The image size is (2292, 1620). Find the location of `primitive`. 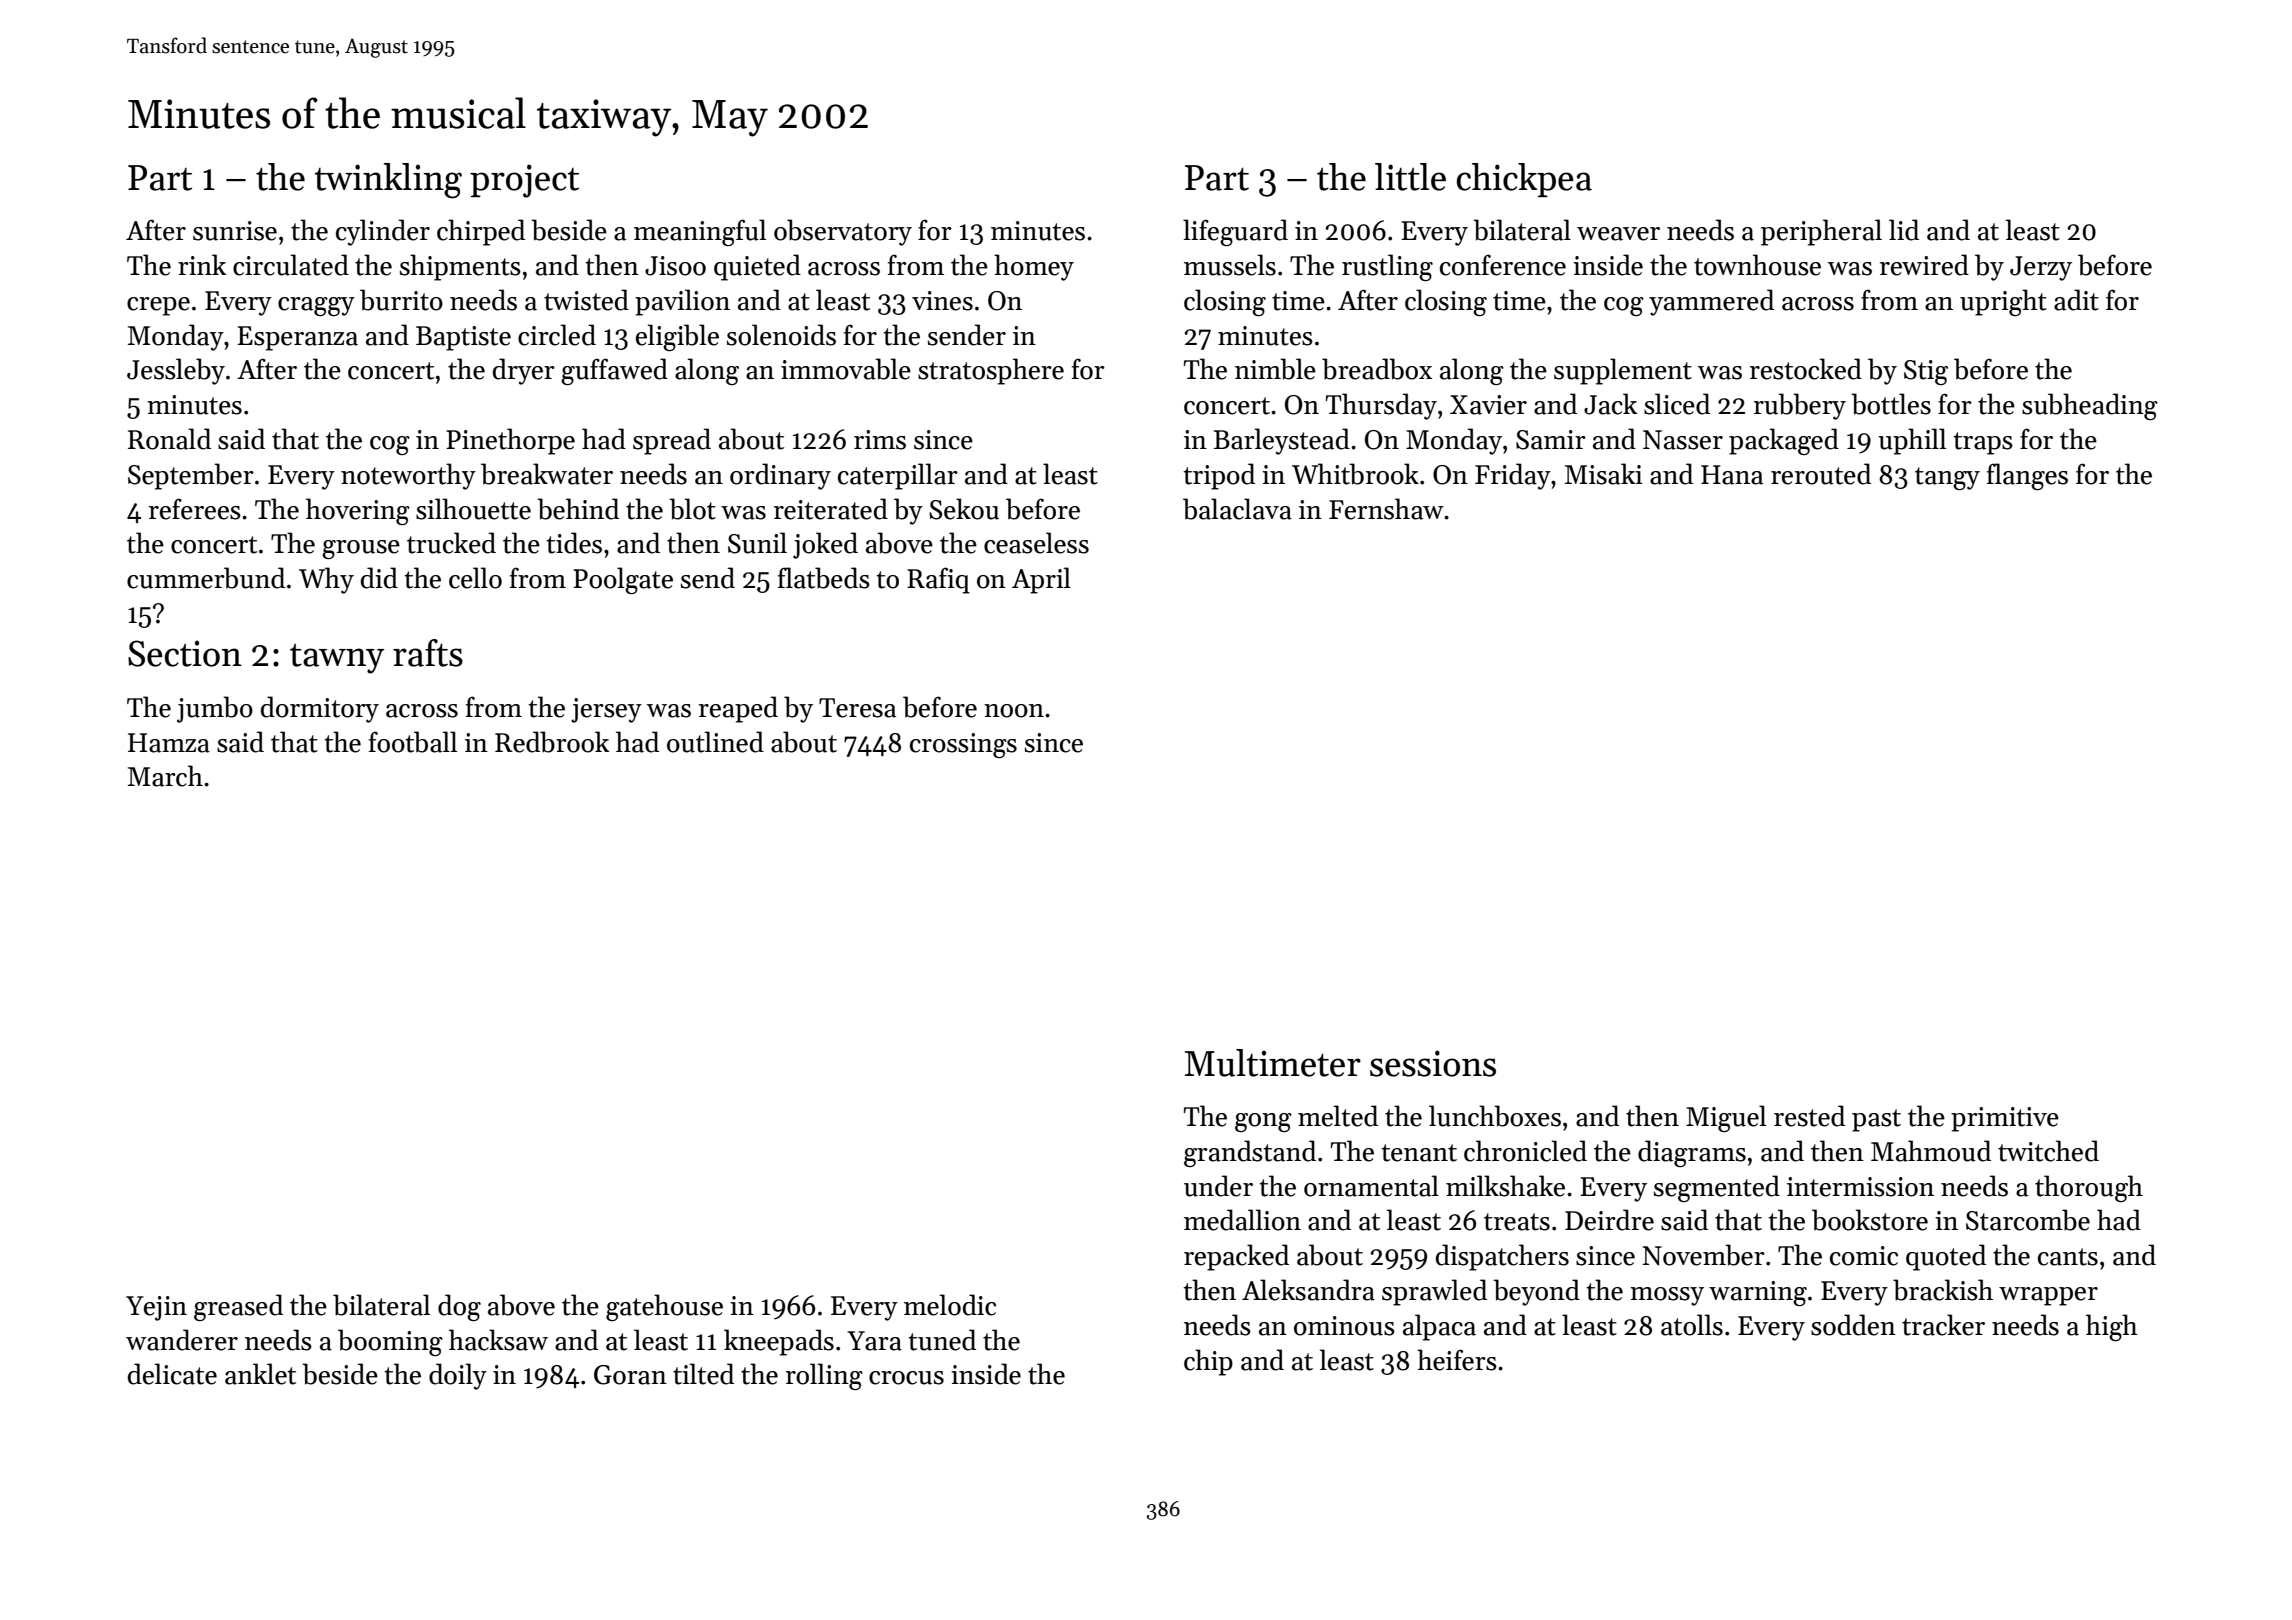

primitive is located at coordinates (2005, 1119).
